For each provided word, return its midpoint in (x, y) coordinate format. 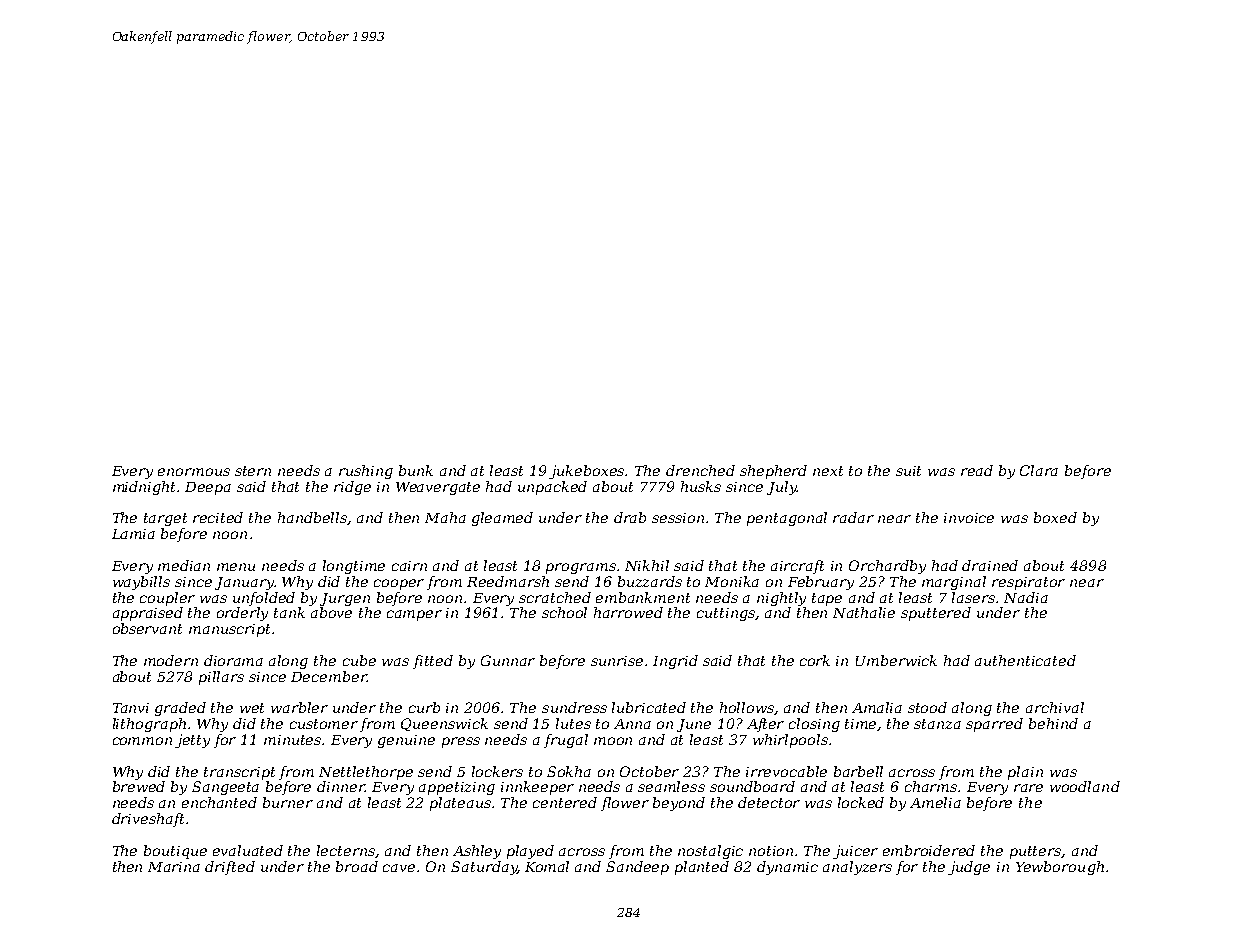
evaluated (248, 850)
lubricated (649, 707)
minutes (293, 740)
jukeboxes (587, 472)
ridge (352, 488)
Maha (445, 517)
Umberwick (896, 660)
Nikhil (647, 565)
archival (1055, 707)
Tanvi (131, 708)
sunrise (617, 661)
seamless (671, 786)
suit (908, 471)
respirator (1028, 583)
